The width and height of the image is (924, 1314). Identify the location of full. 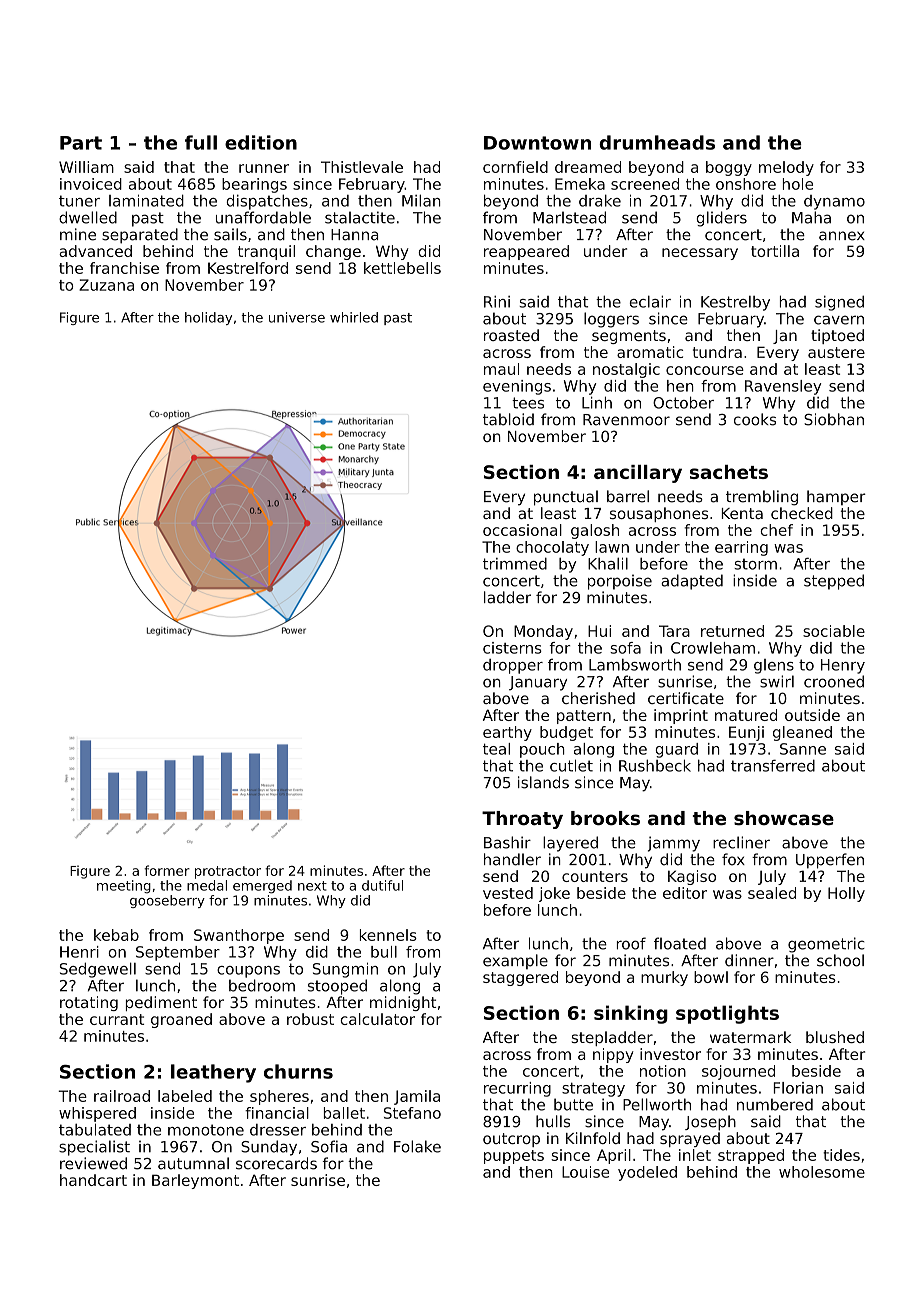
(201, 142).
